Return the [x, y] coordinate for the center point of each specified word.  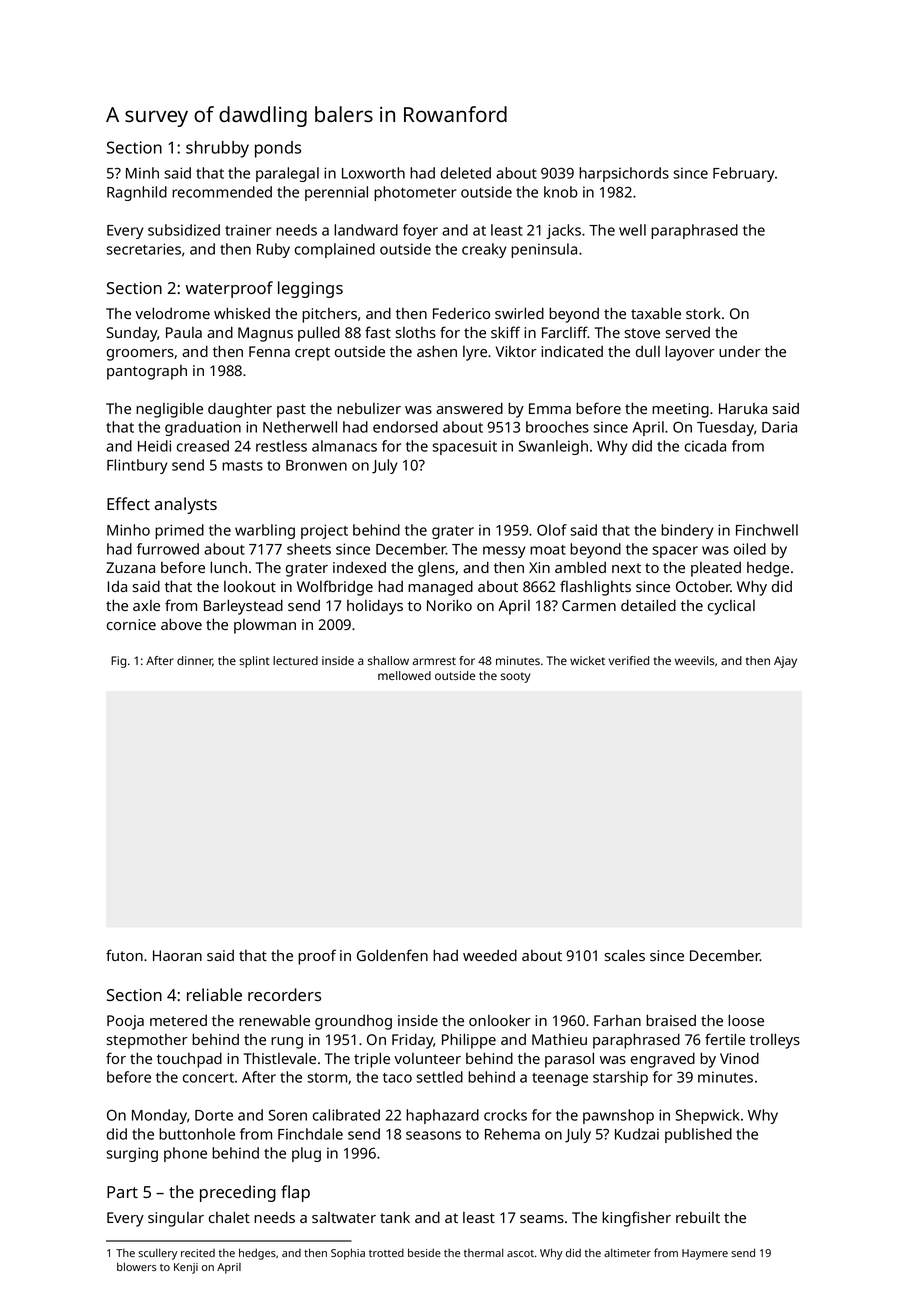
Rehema [512, 1134]
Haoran [177, 955]
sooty [516, 677]
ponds [278, 149]
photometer [415, 193]
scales [625, 955]
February [744, 174]
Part [122, 1192]
